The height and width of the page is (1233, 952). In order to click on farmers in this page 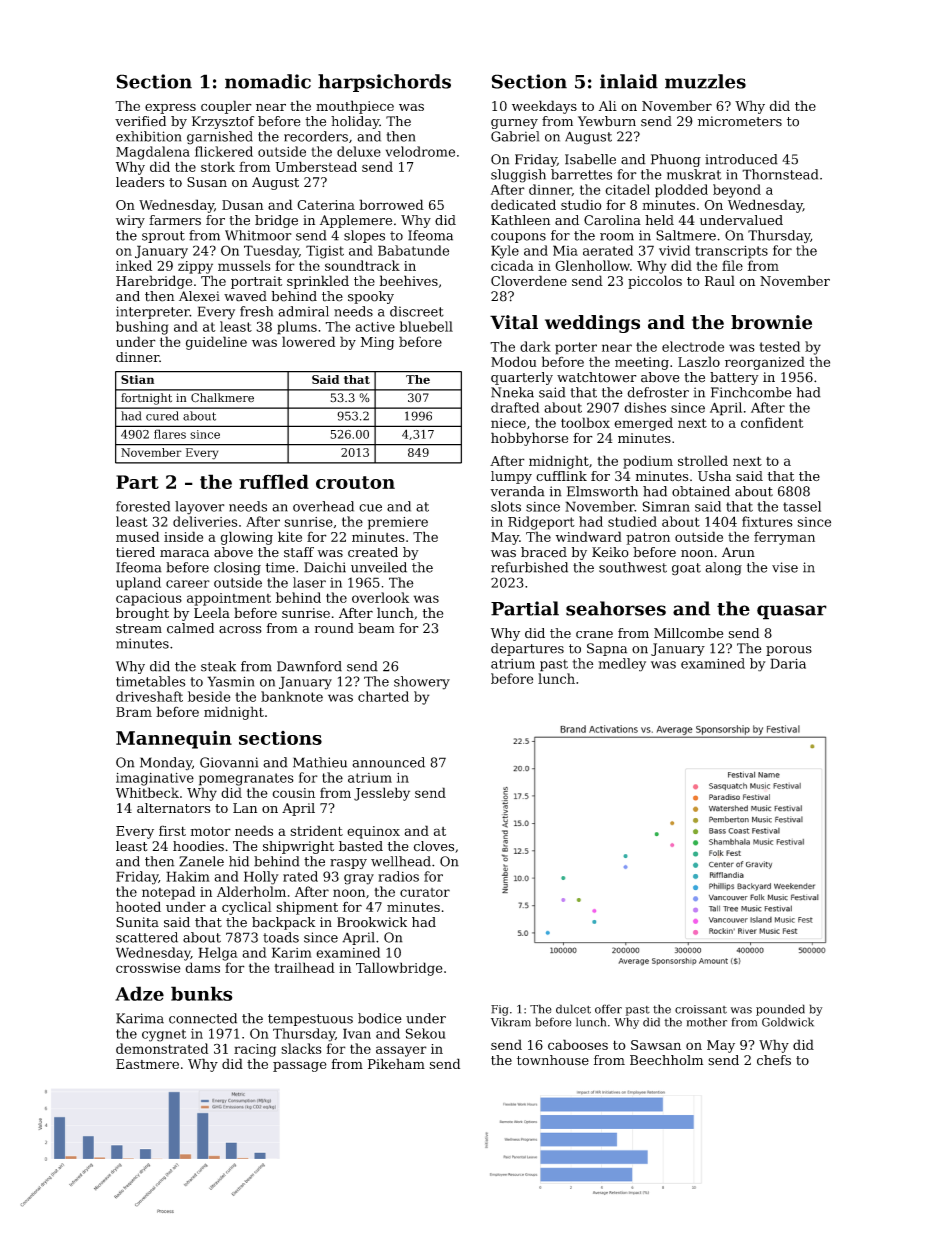, I will do `click(175, 220)`.
